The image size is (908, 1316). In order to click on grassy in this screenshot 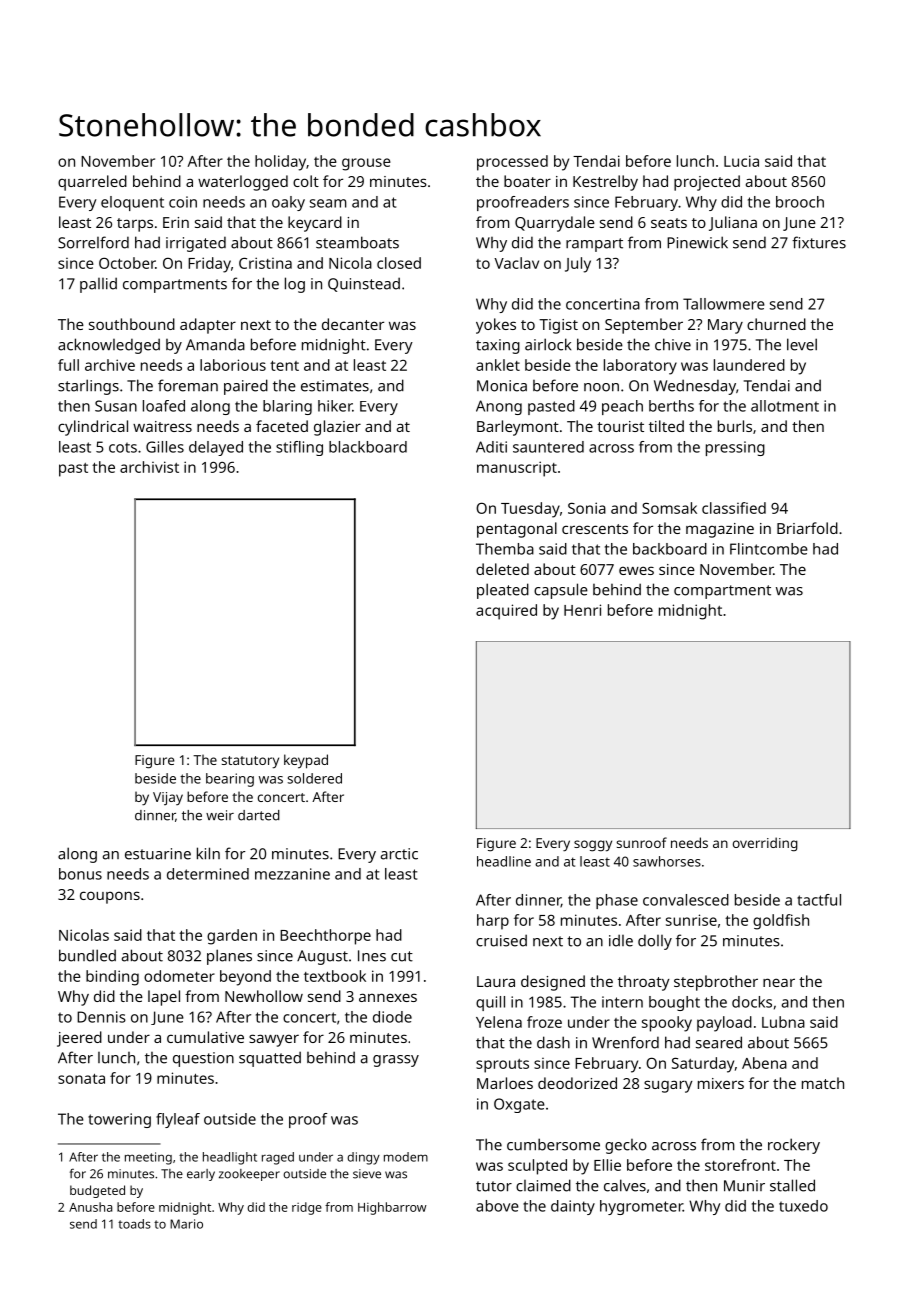, I will do `click(396, 1061)`.
